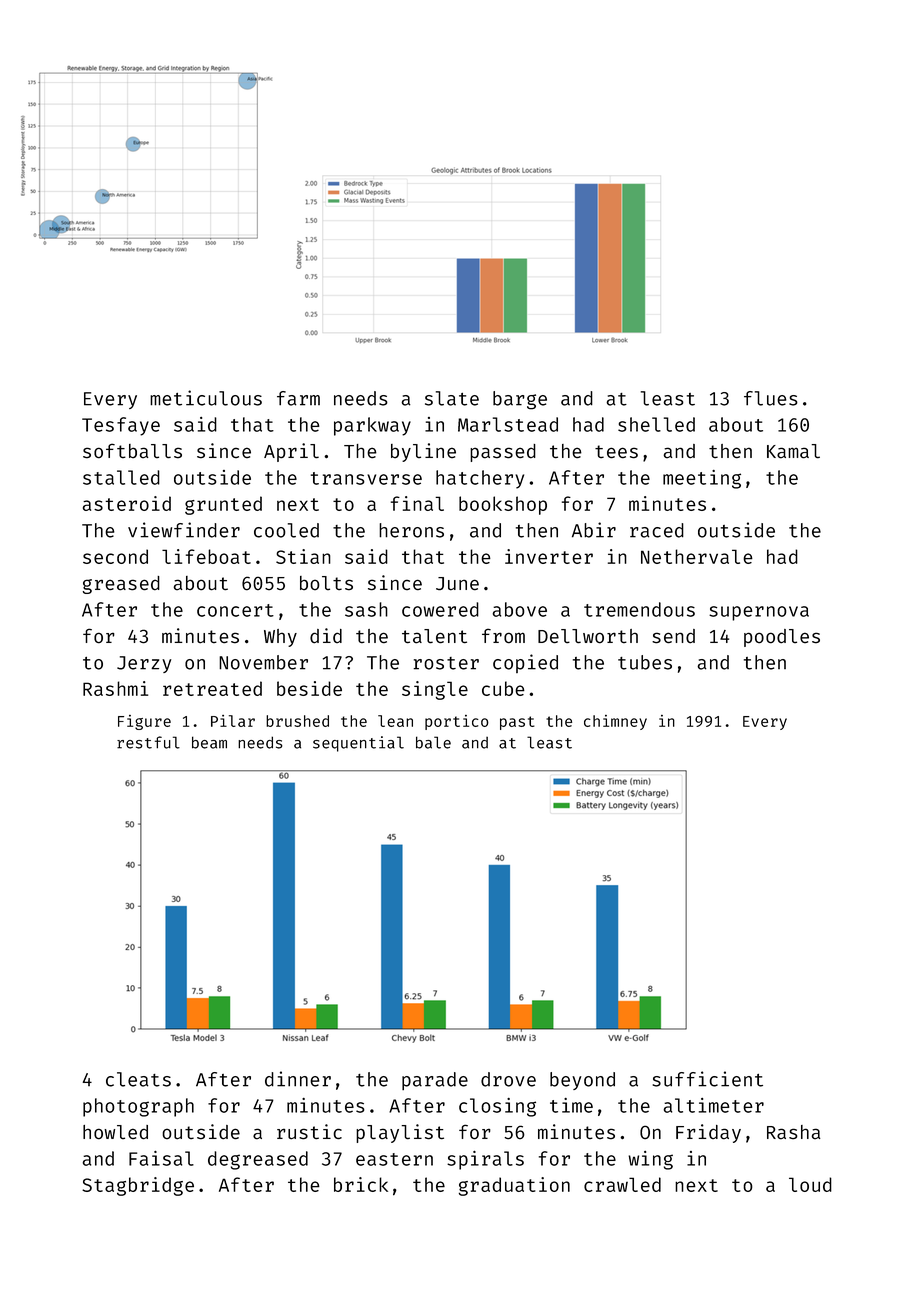 This screenshot has height=1314, width=924. Describe the element at coordinates (615, 722) in the screenshot. I see `chimney` at that location.
